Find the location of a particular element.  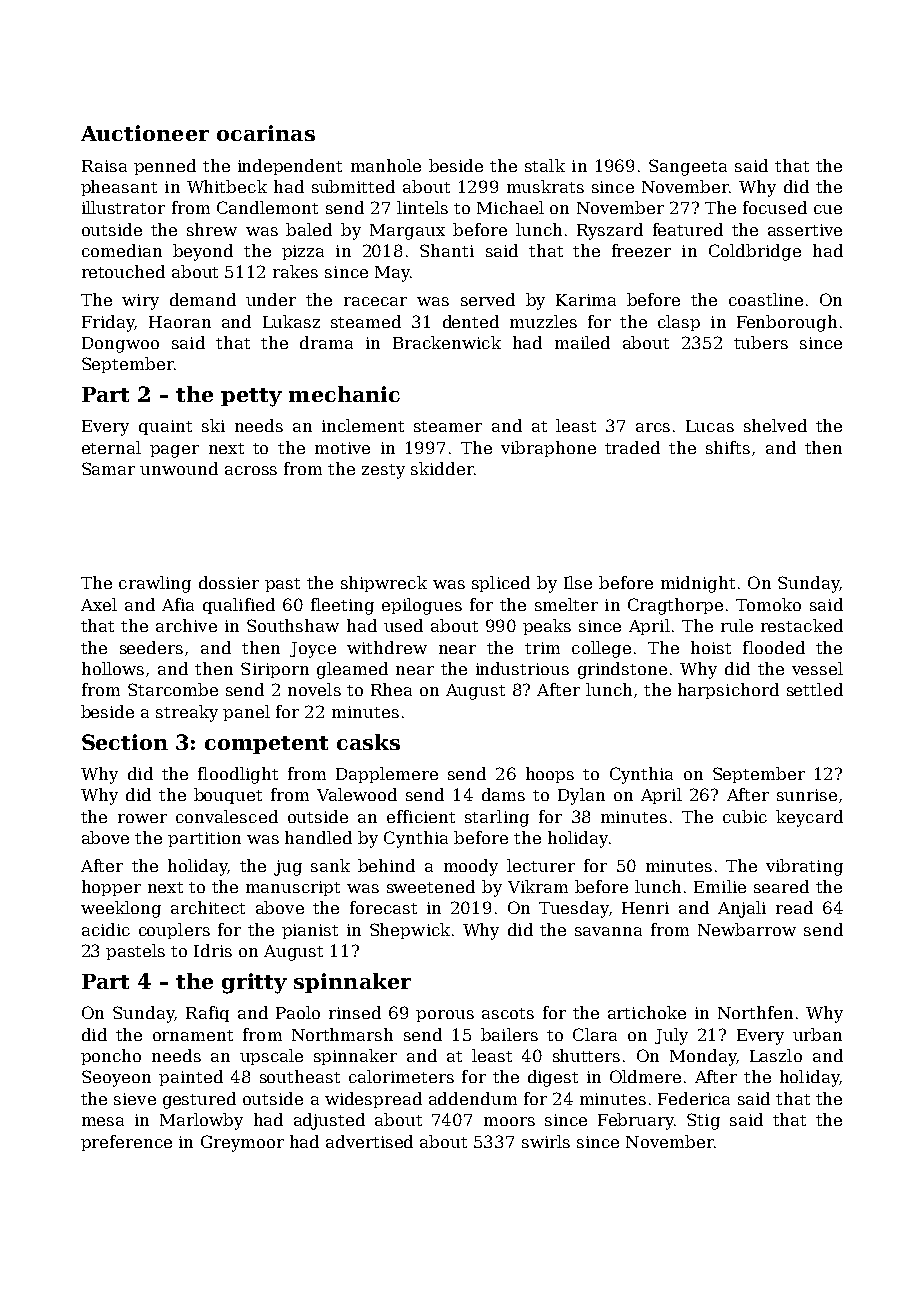

industrious is located at coordinates (522, 668).
